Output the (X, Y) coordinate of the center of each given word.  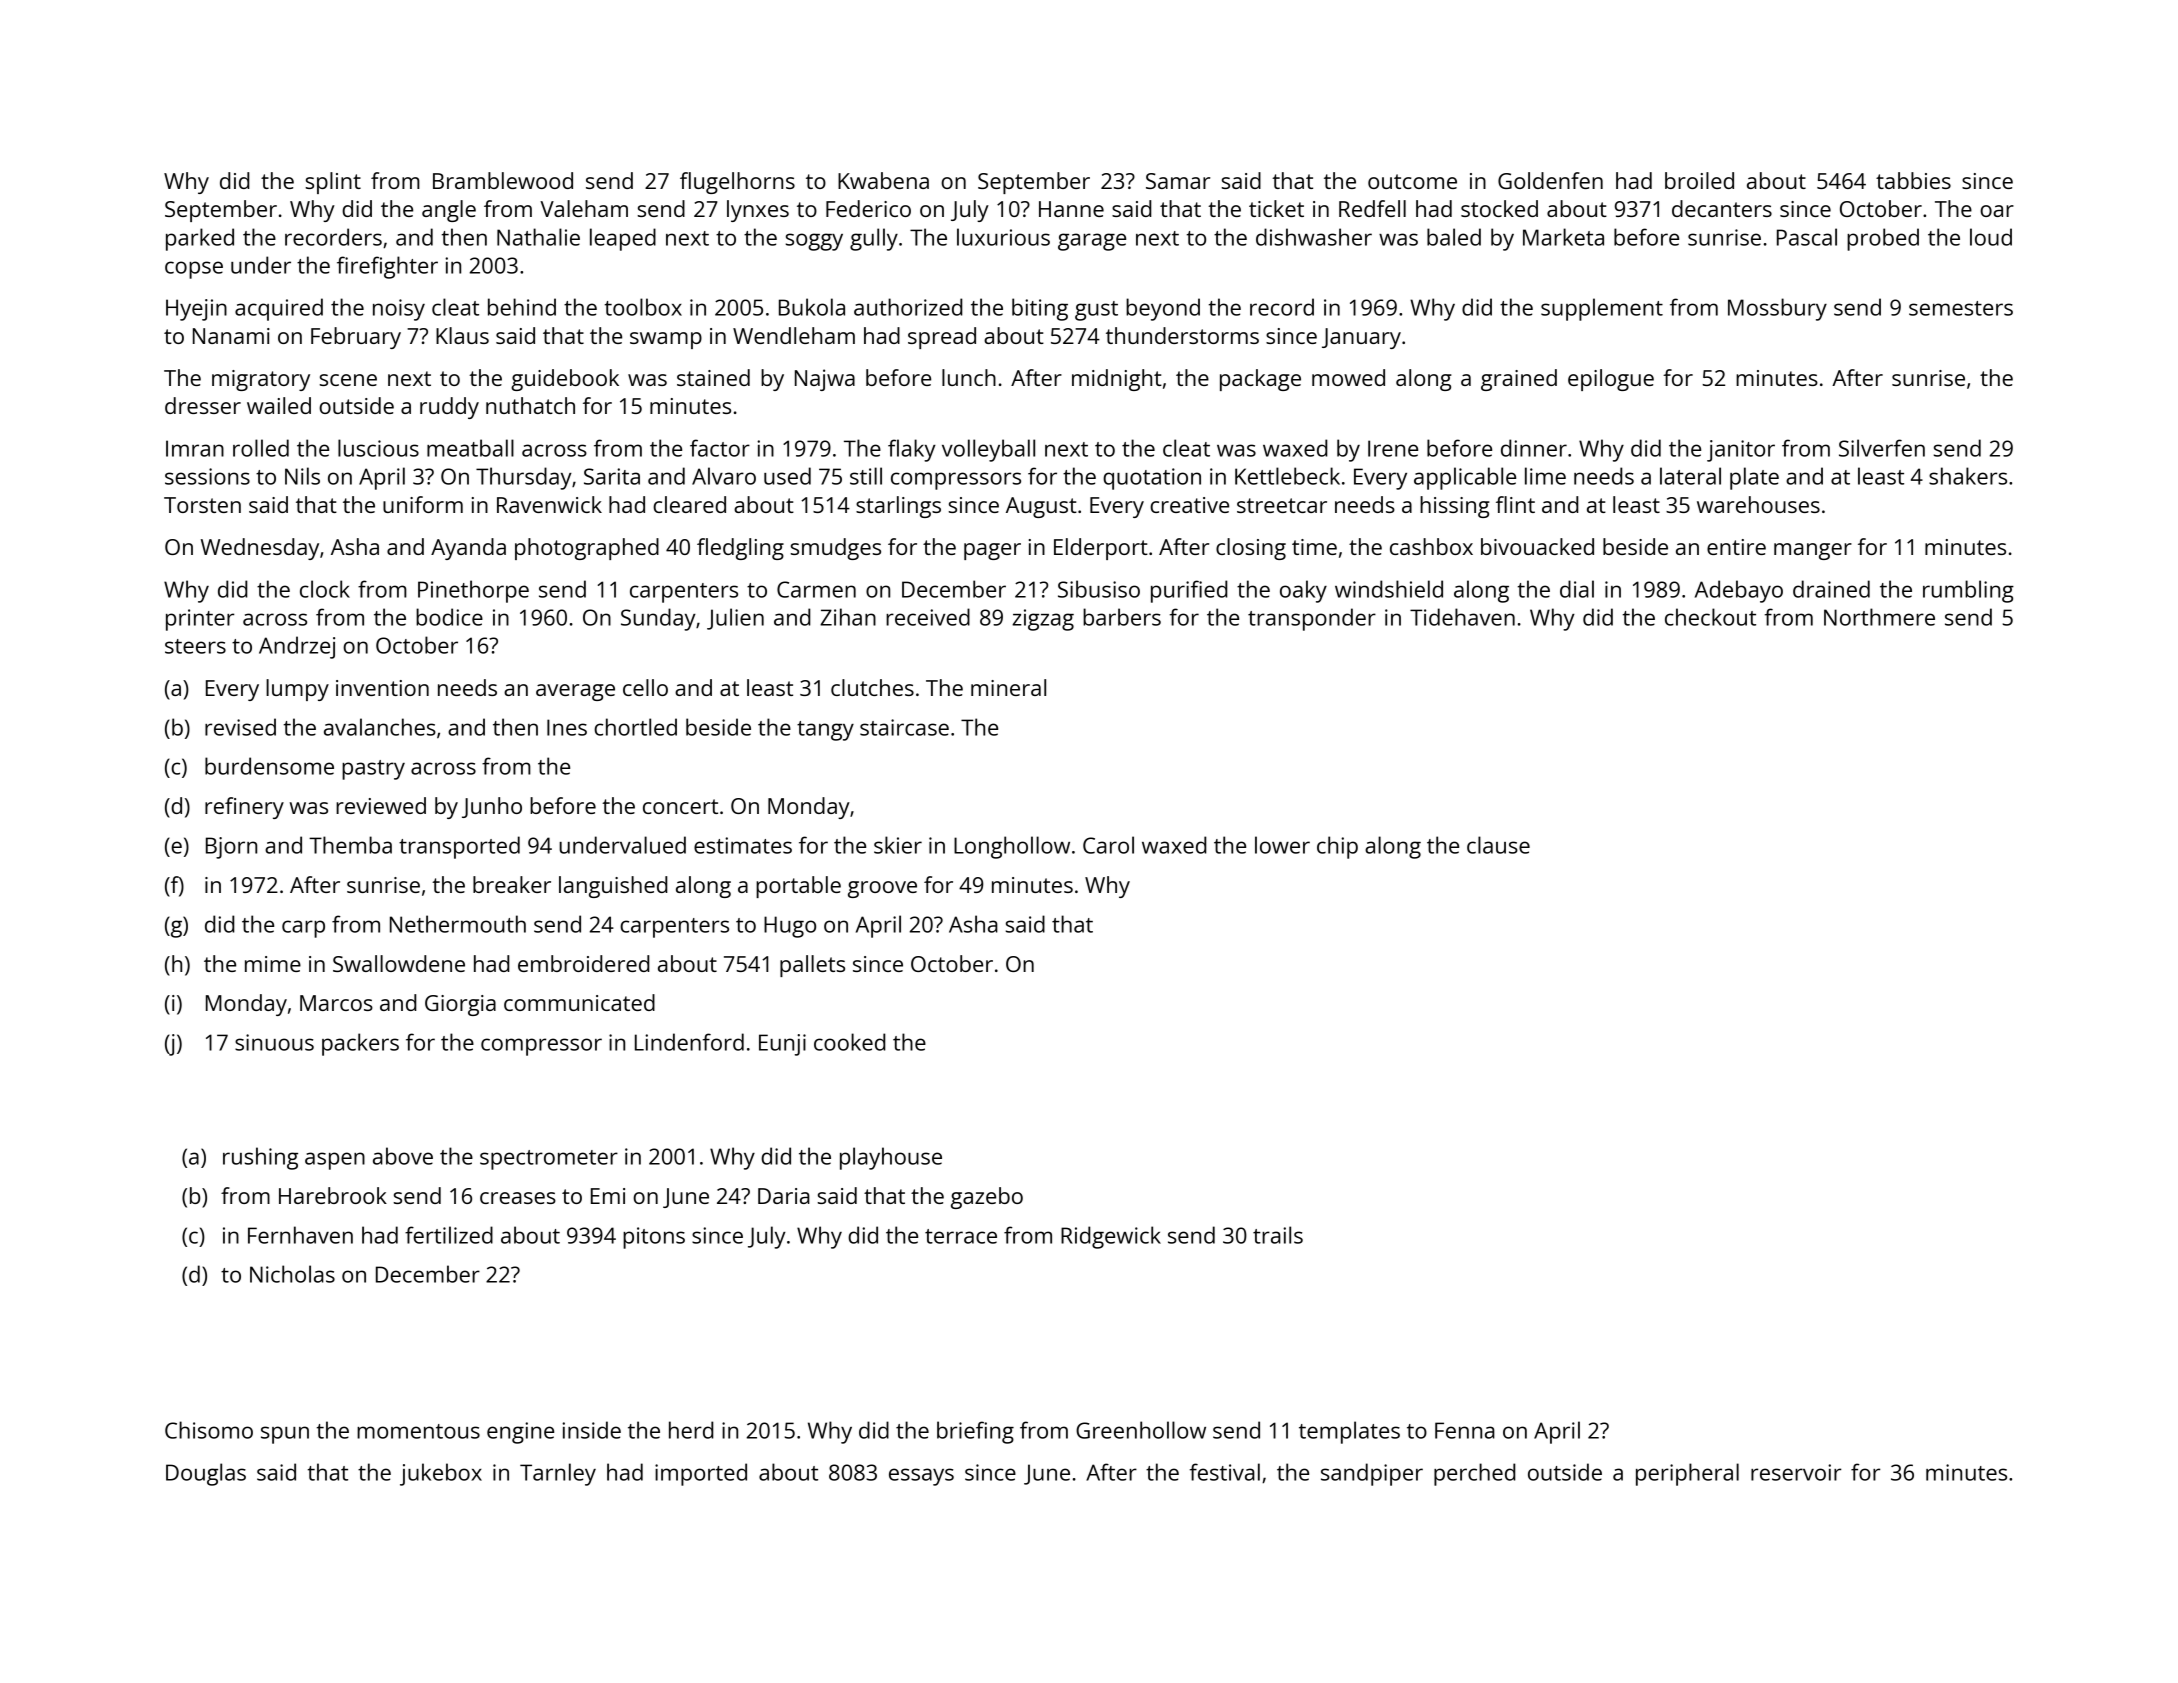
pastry (373, 770)
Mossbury (1777, 309)
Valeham (584, 208)
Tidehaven (1462, 617)
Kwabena (883, 180)
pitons (654, 1238)
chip (1337, 847)
